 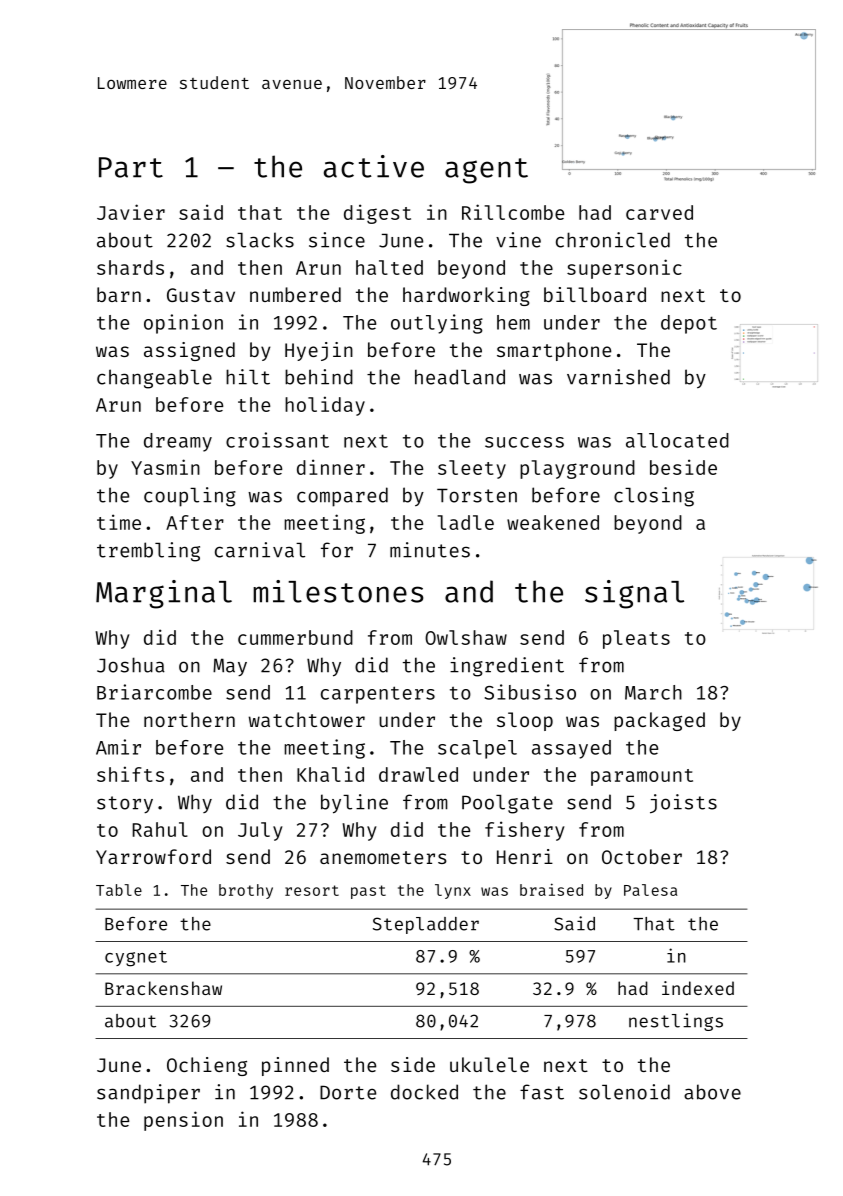 I want to click on carpenters, so click(x=378, y=695).
